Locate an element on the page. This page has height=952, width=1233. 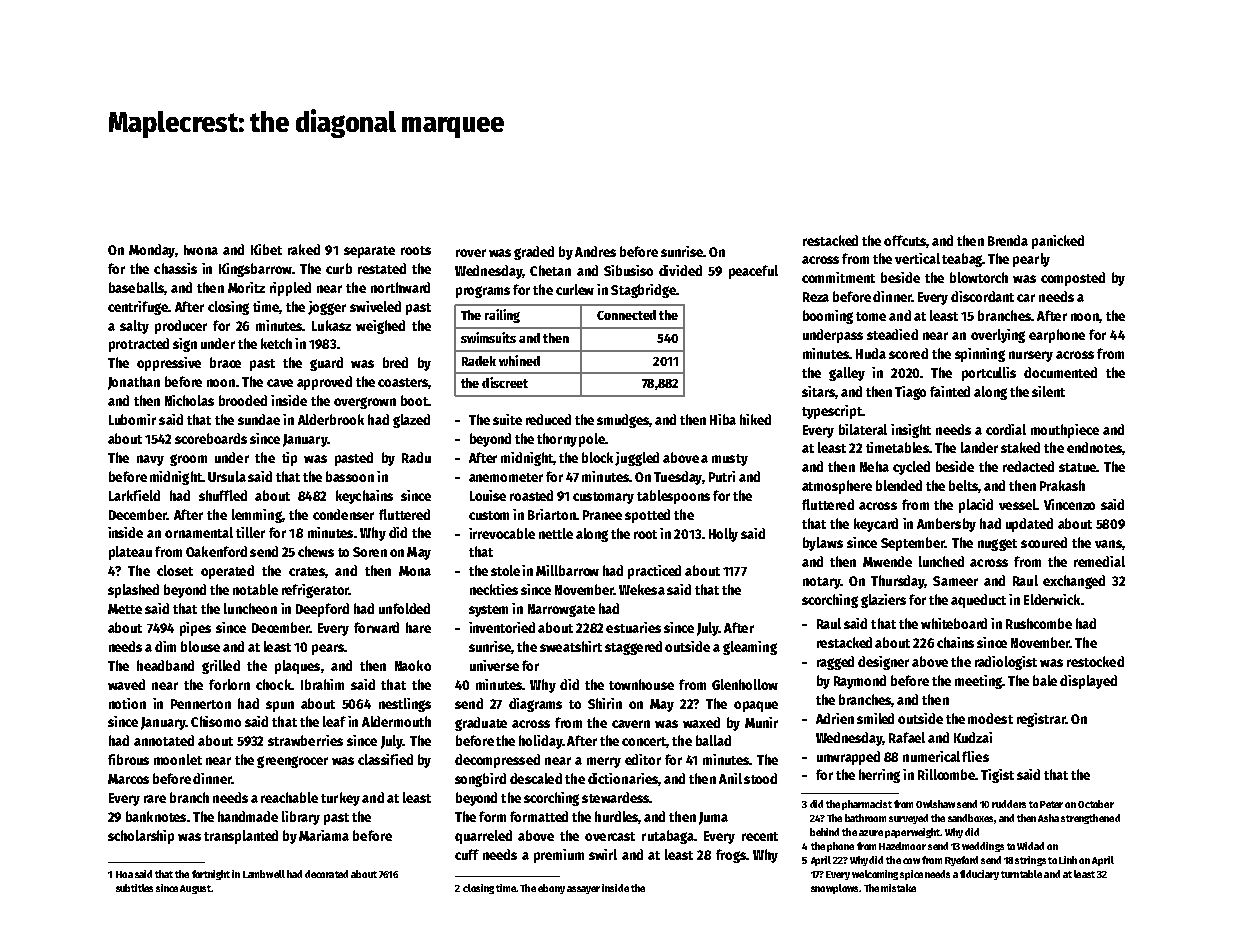
subtitles is located at coordinates (134, 888).
